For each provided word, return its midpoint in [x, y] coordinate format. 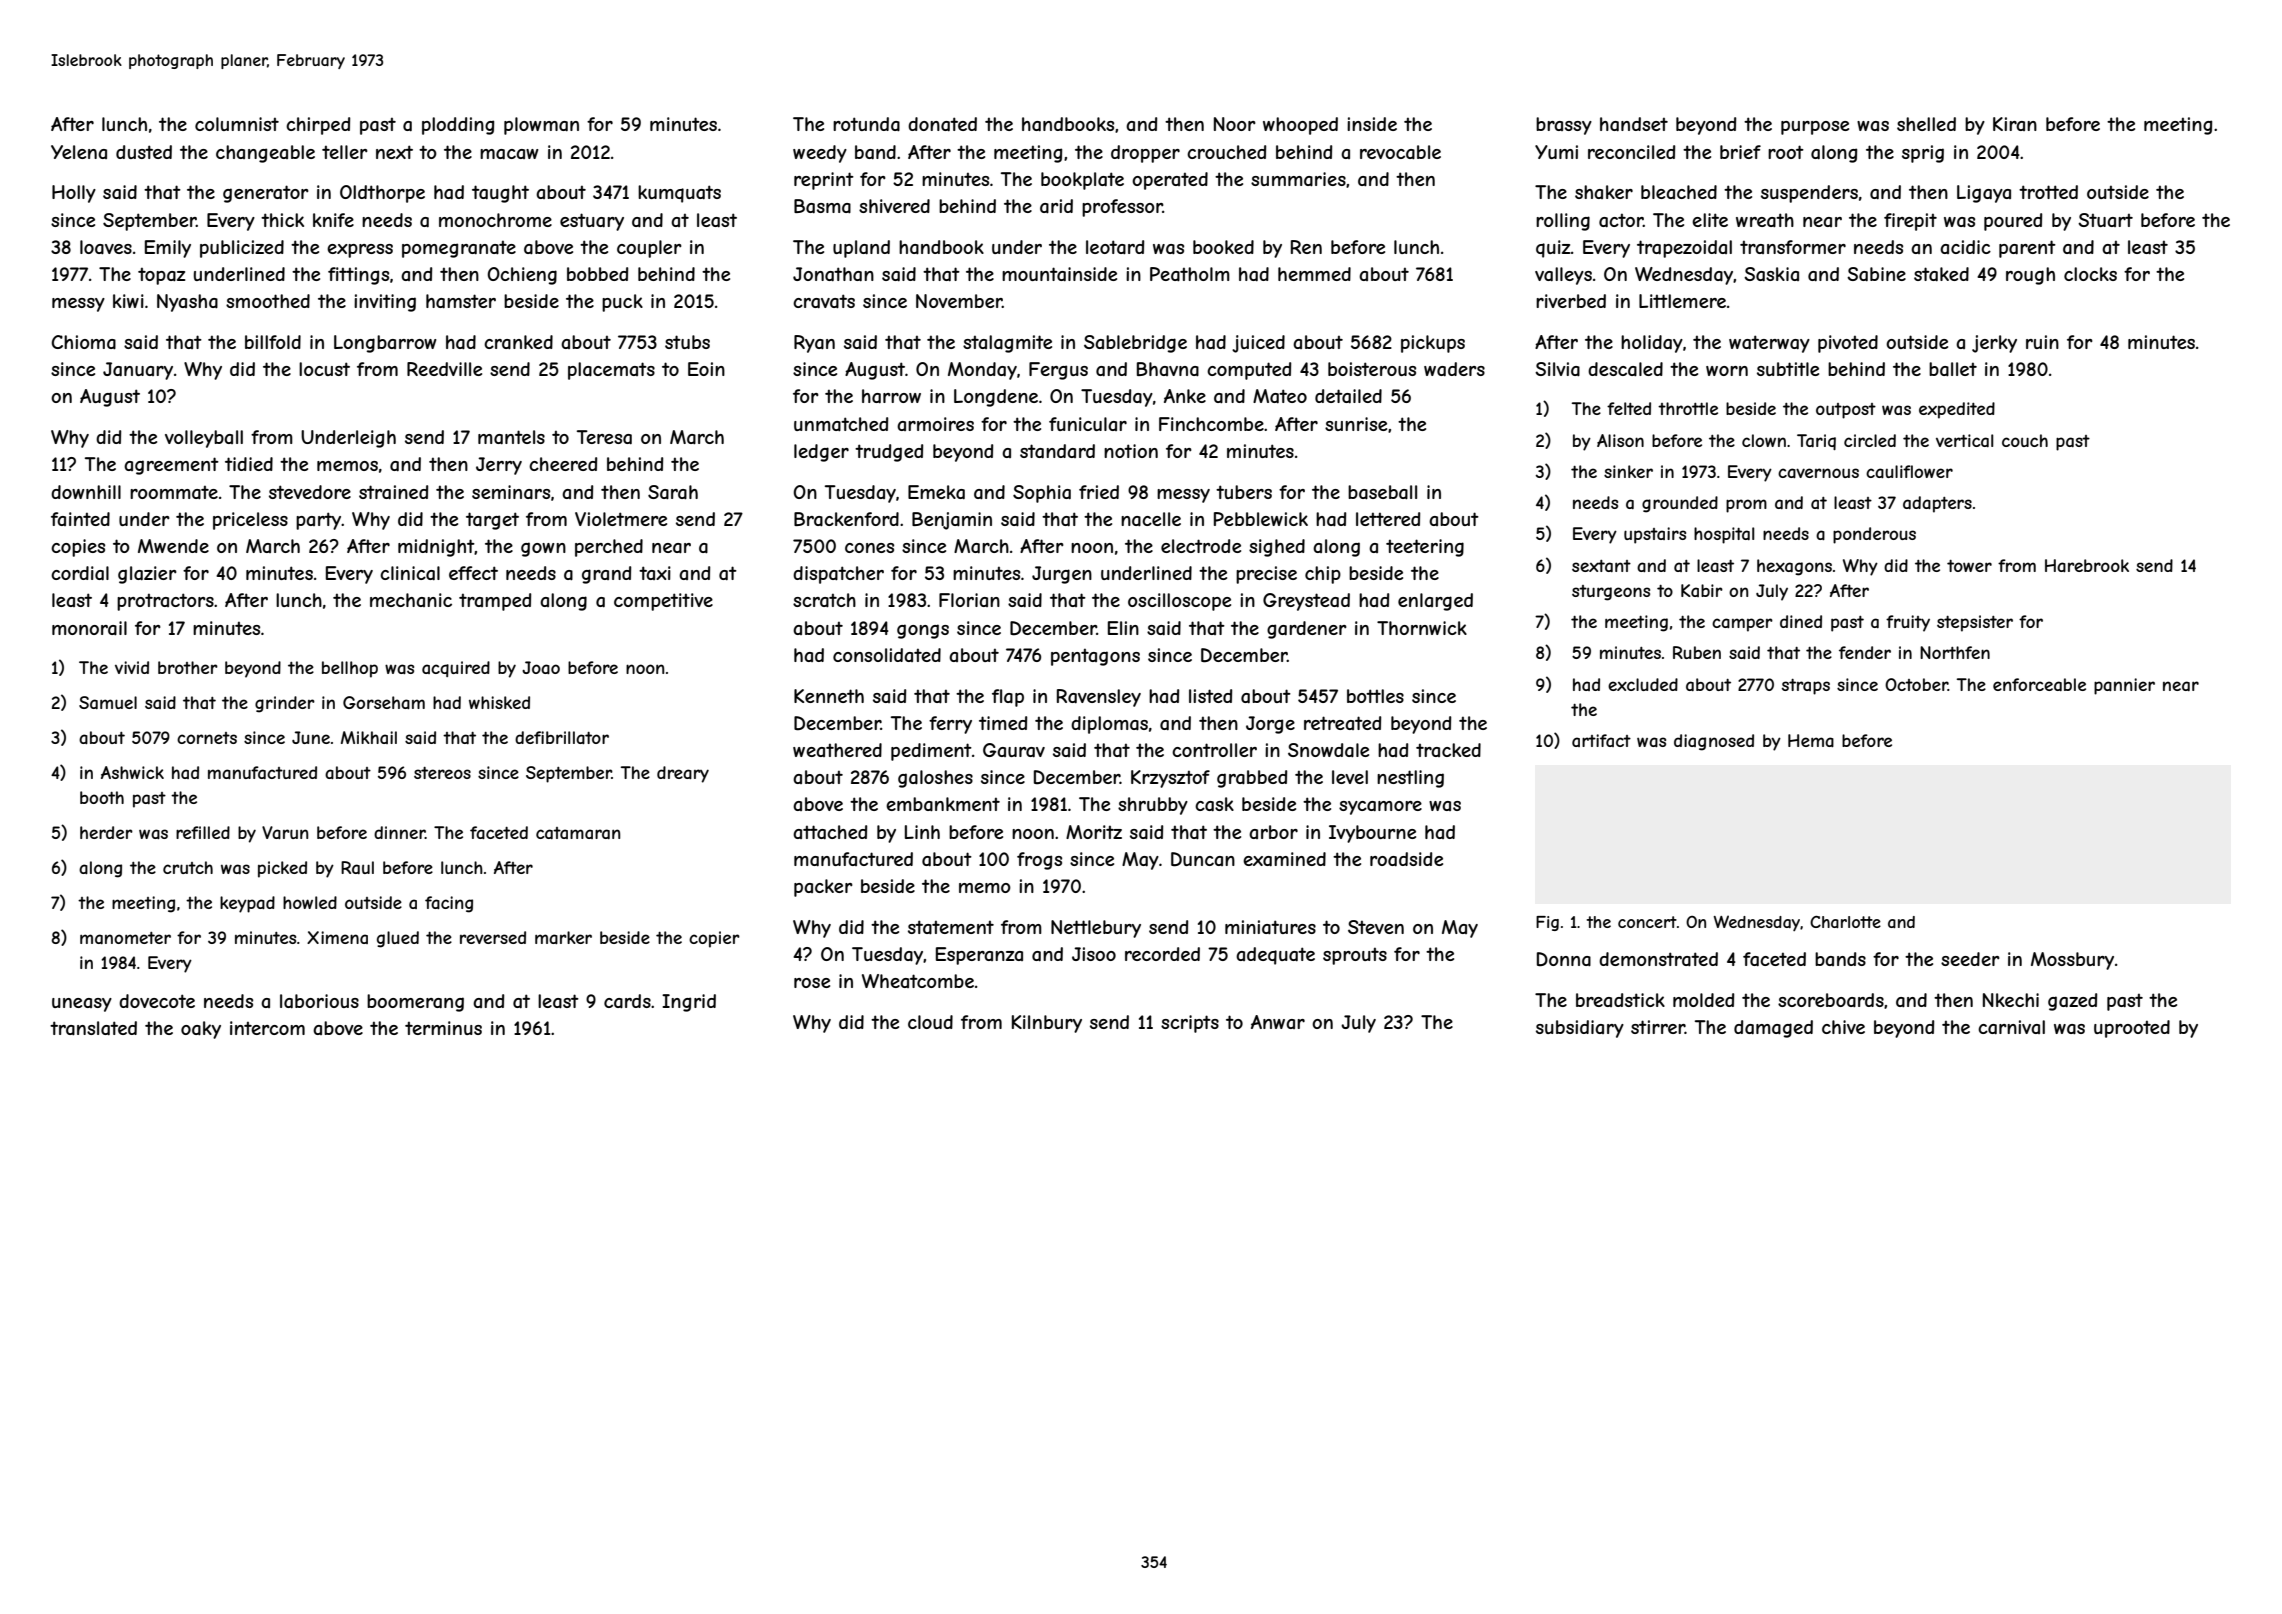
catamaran [578, 833]
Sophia [1042, 494]
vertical [1964, 440]
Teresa [604, 437]
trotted [2048, 192]
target [492, 521]
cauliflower [1909, 471]
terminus [443, 1028]
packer [823, 888]
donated [942, 124]
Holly [74, 194]
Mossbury [2072, 961]
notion [1131, 451]
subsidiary [1580, 1029]
